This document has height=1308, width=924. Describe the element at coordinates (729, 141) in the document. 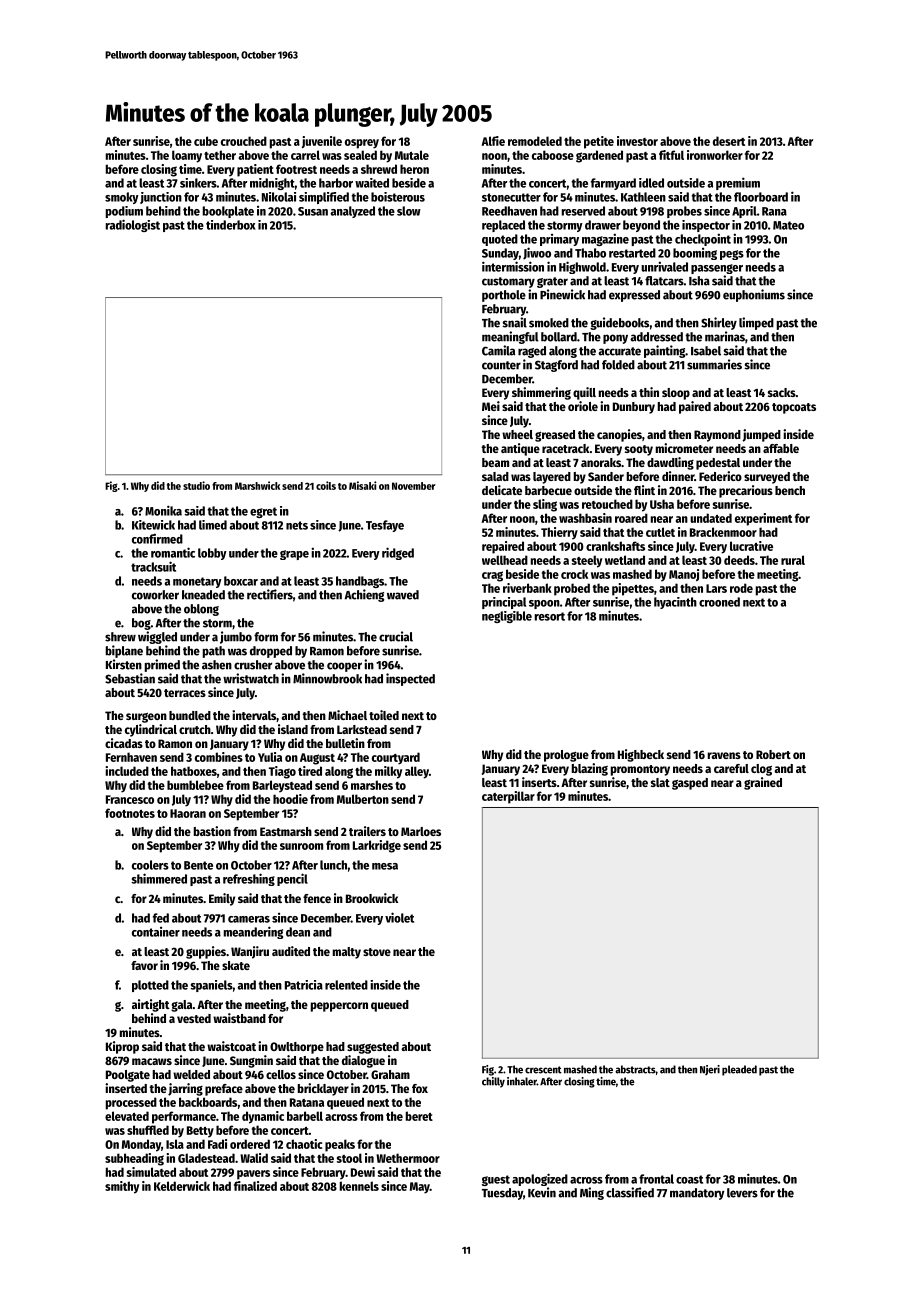

I see `desert` at that location.
